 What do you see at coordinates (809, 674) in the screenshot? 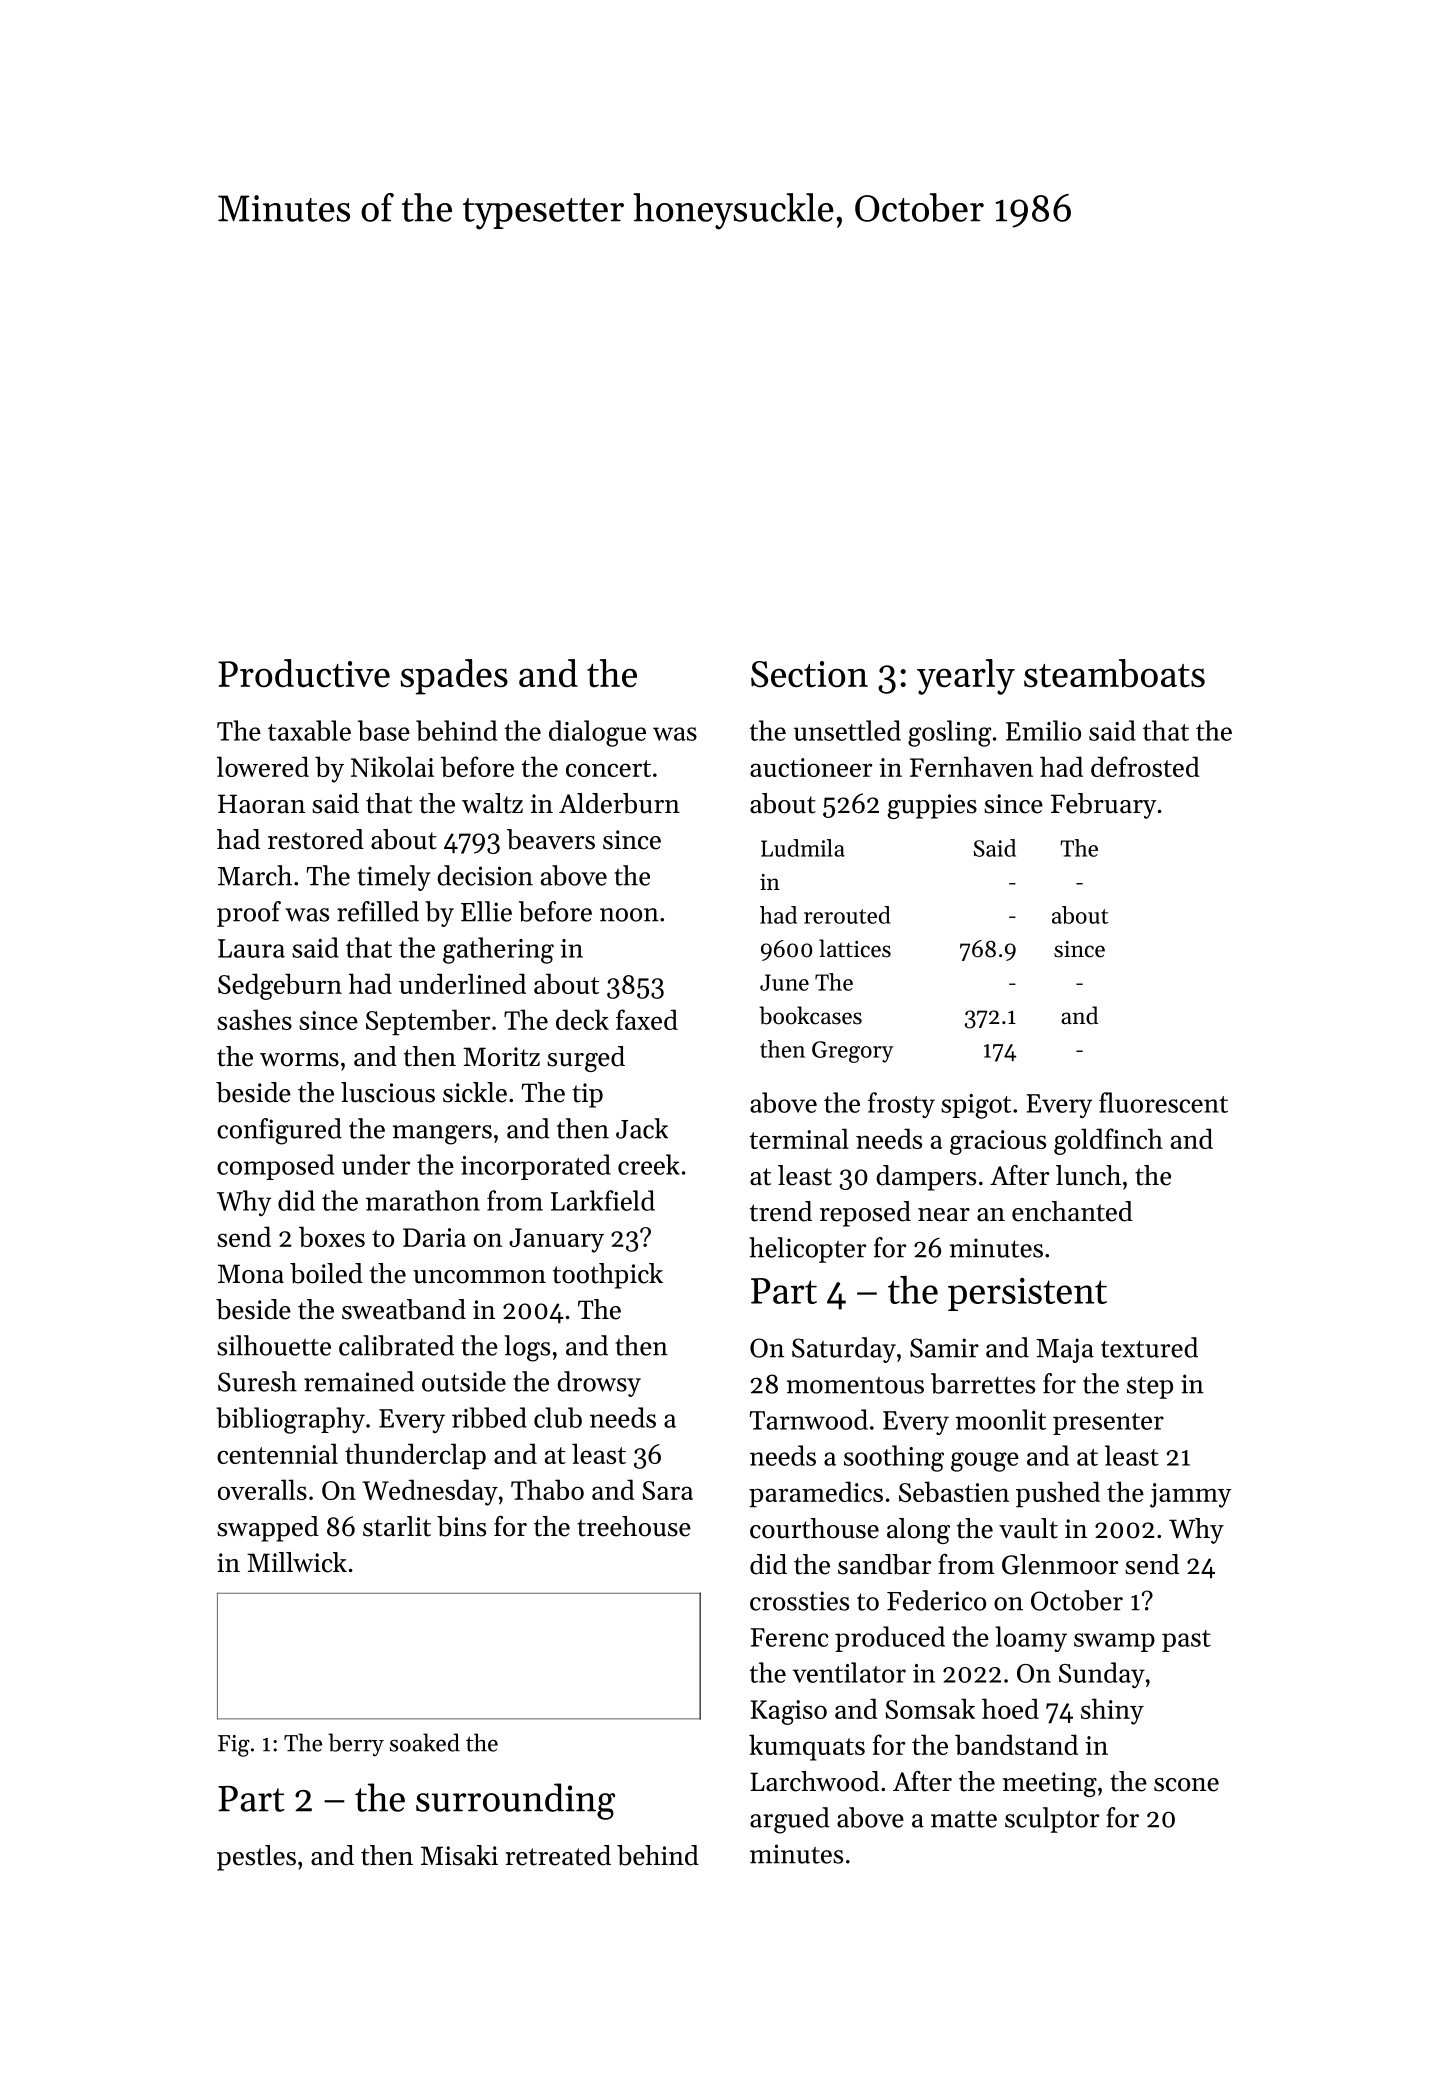
I see `Section` at bounding box center [809, 674].
